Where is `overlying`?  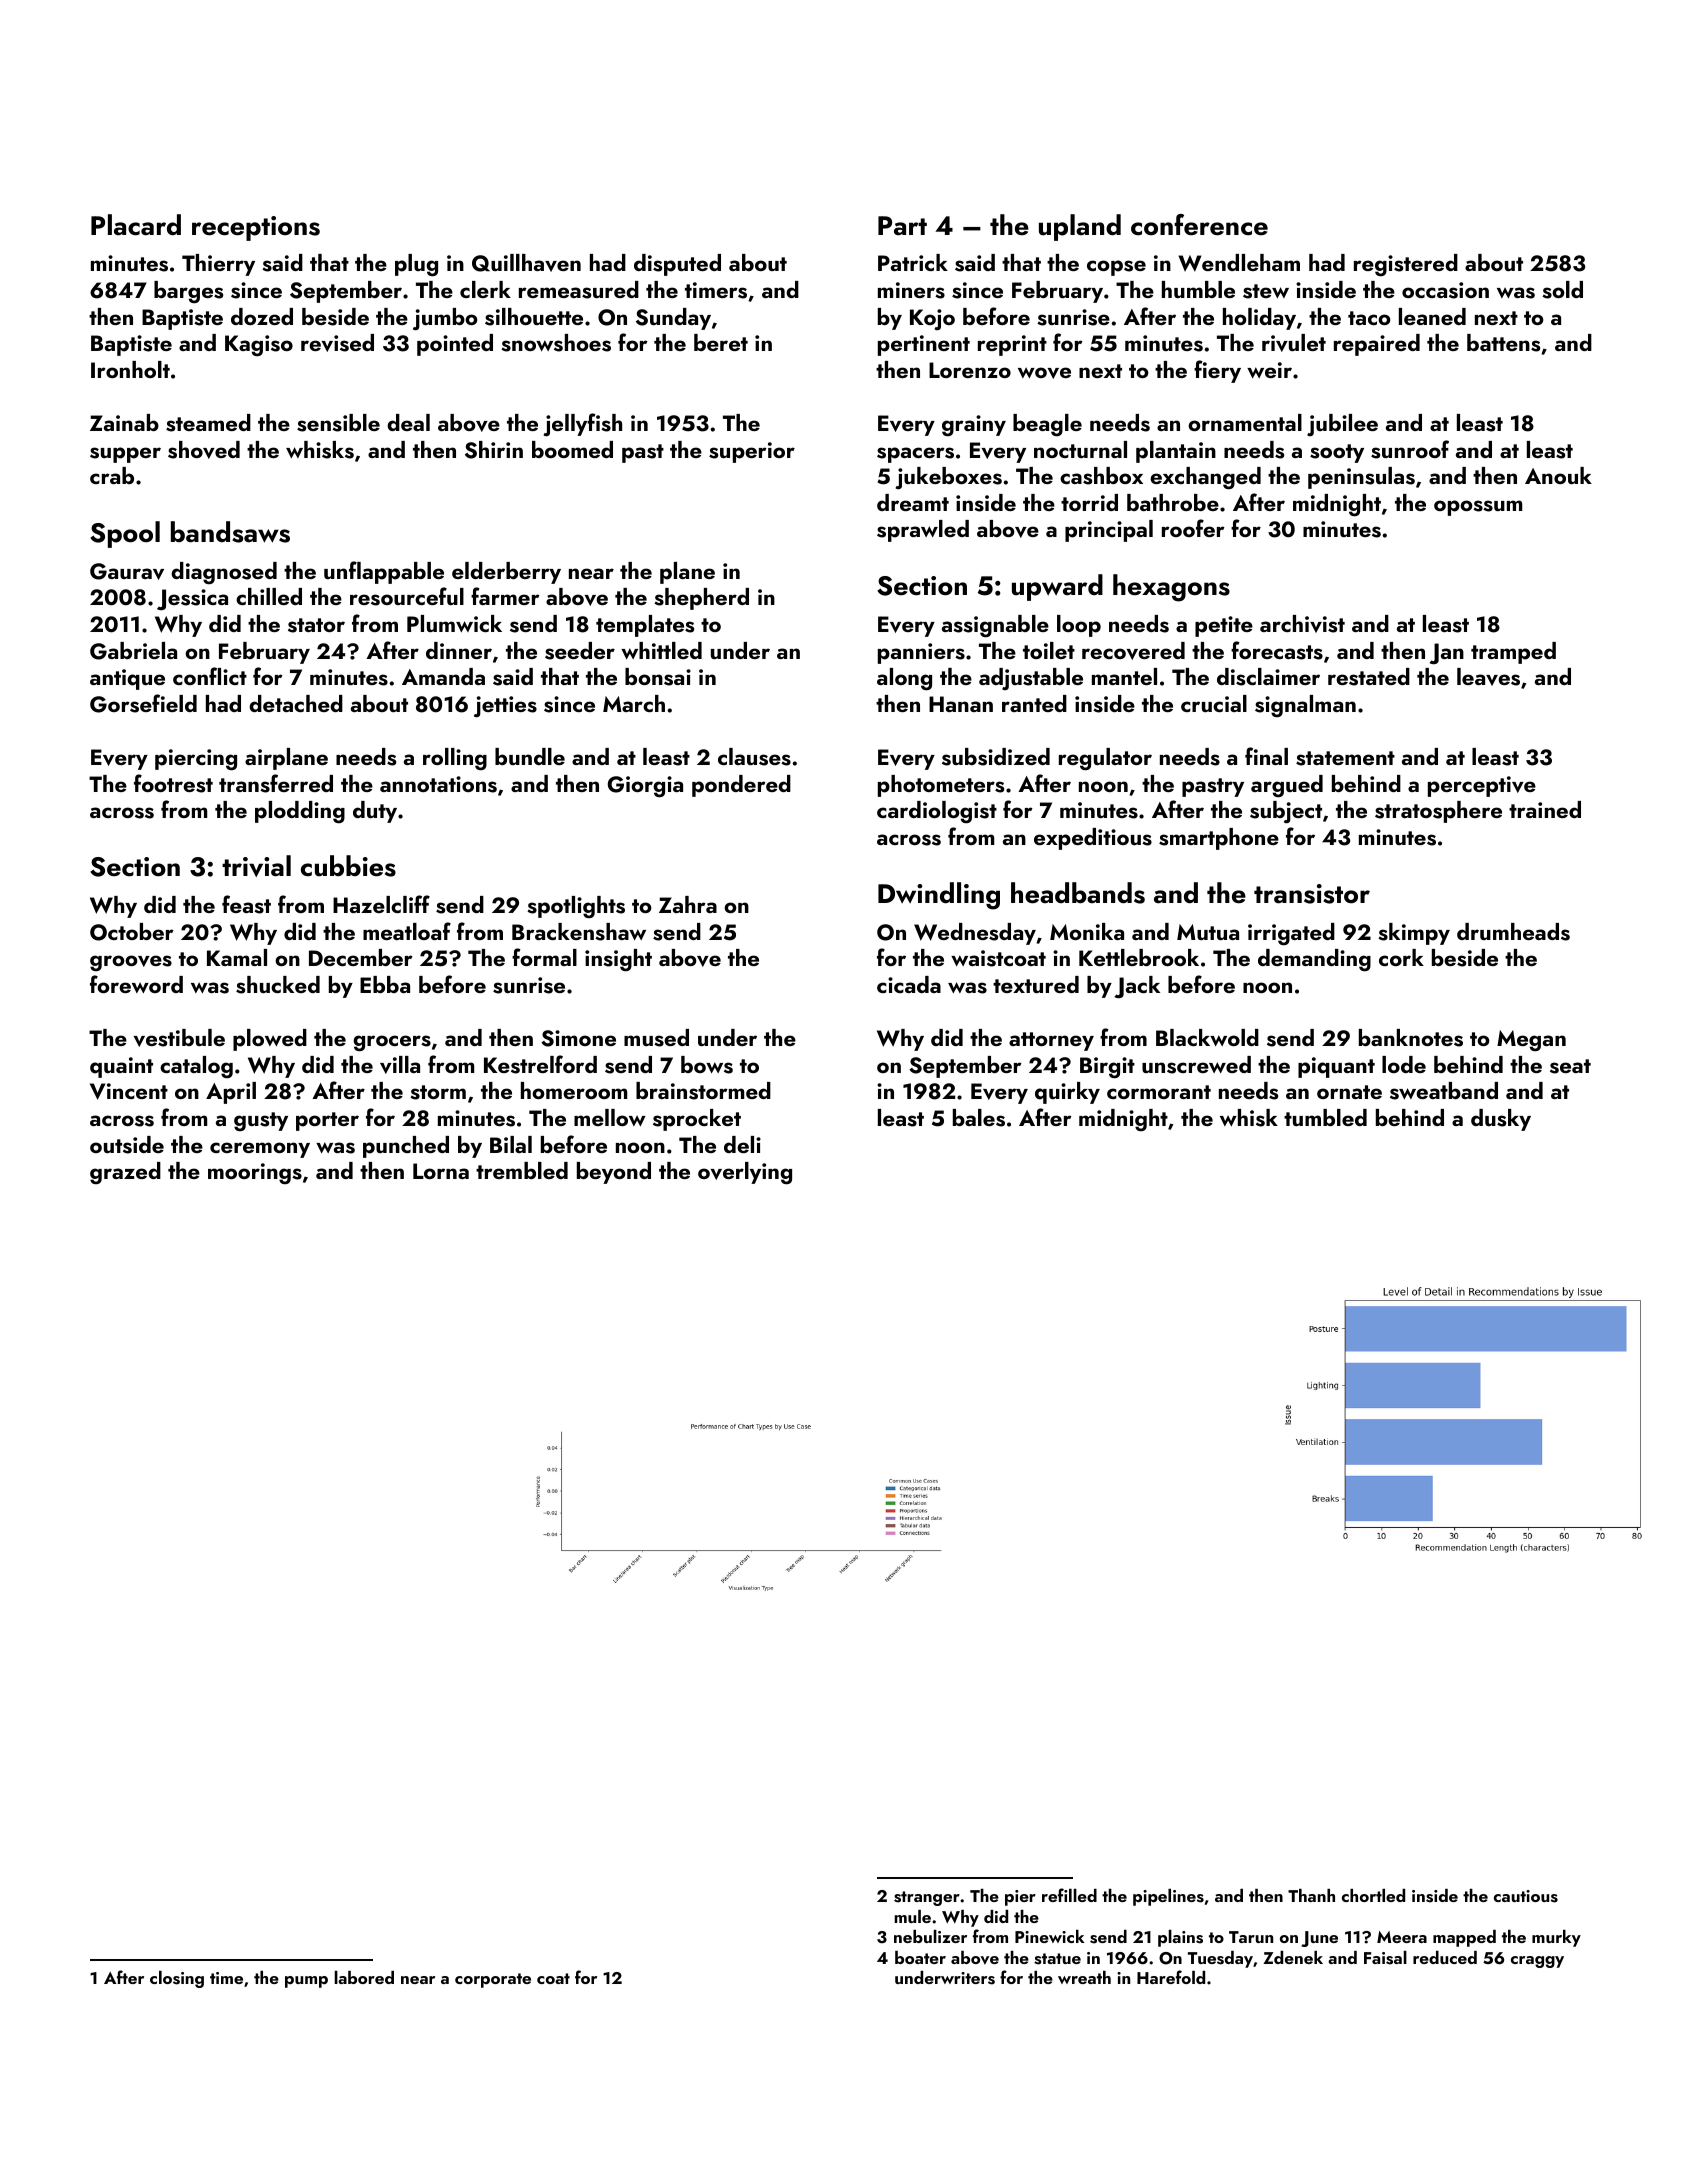 overlying is located at coordinates (745, 1173).
